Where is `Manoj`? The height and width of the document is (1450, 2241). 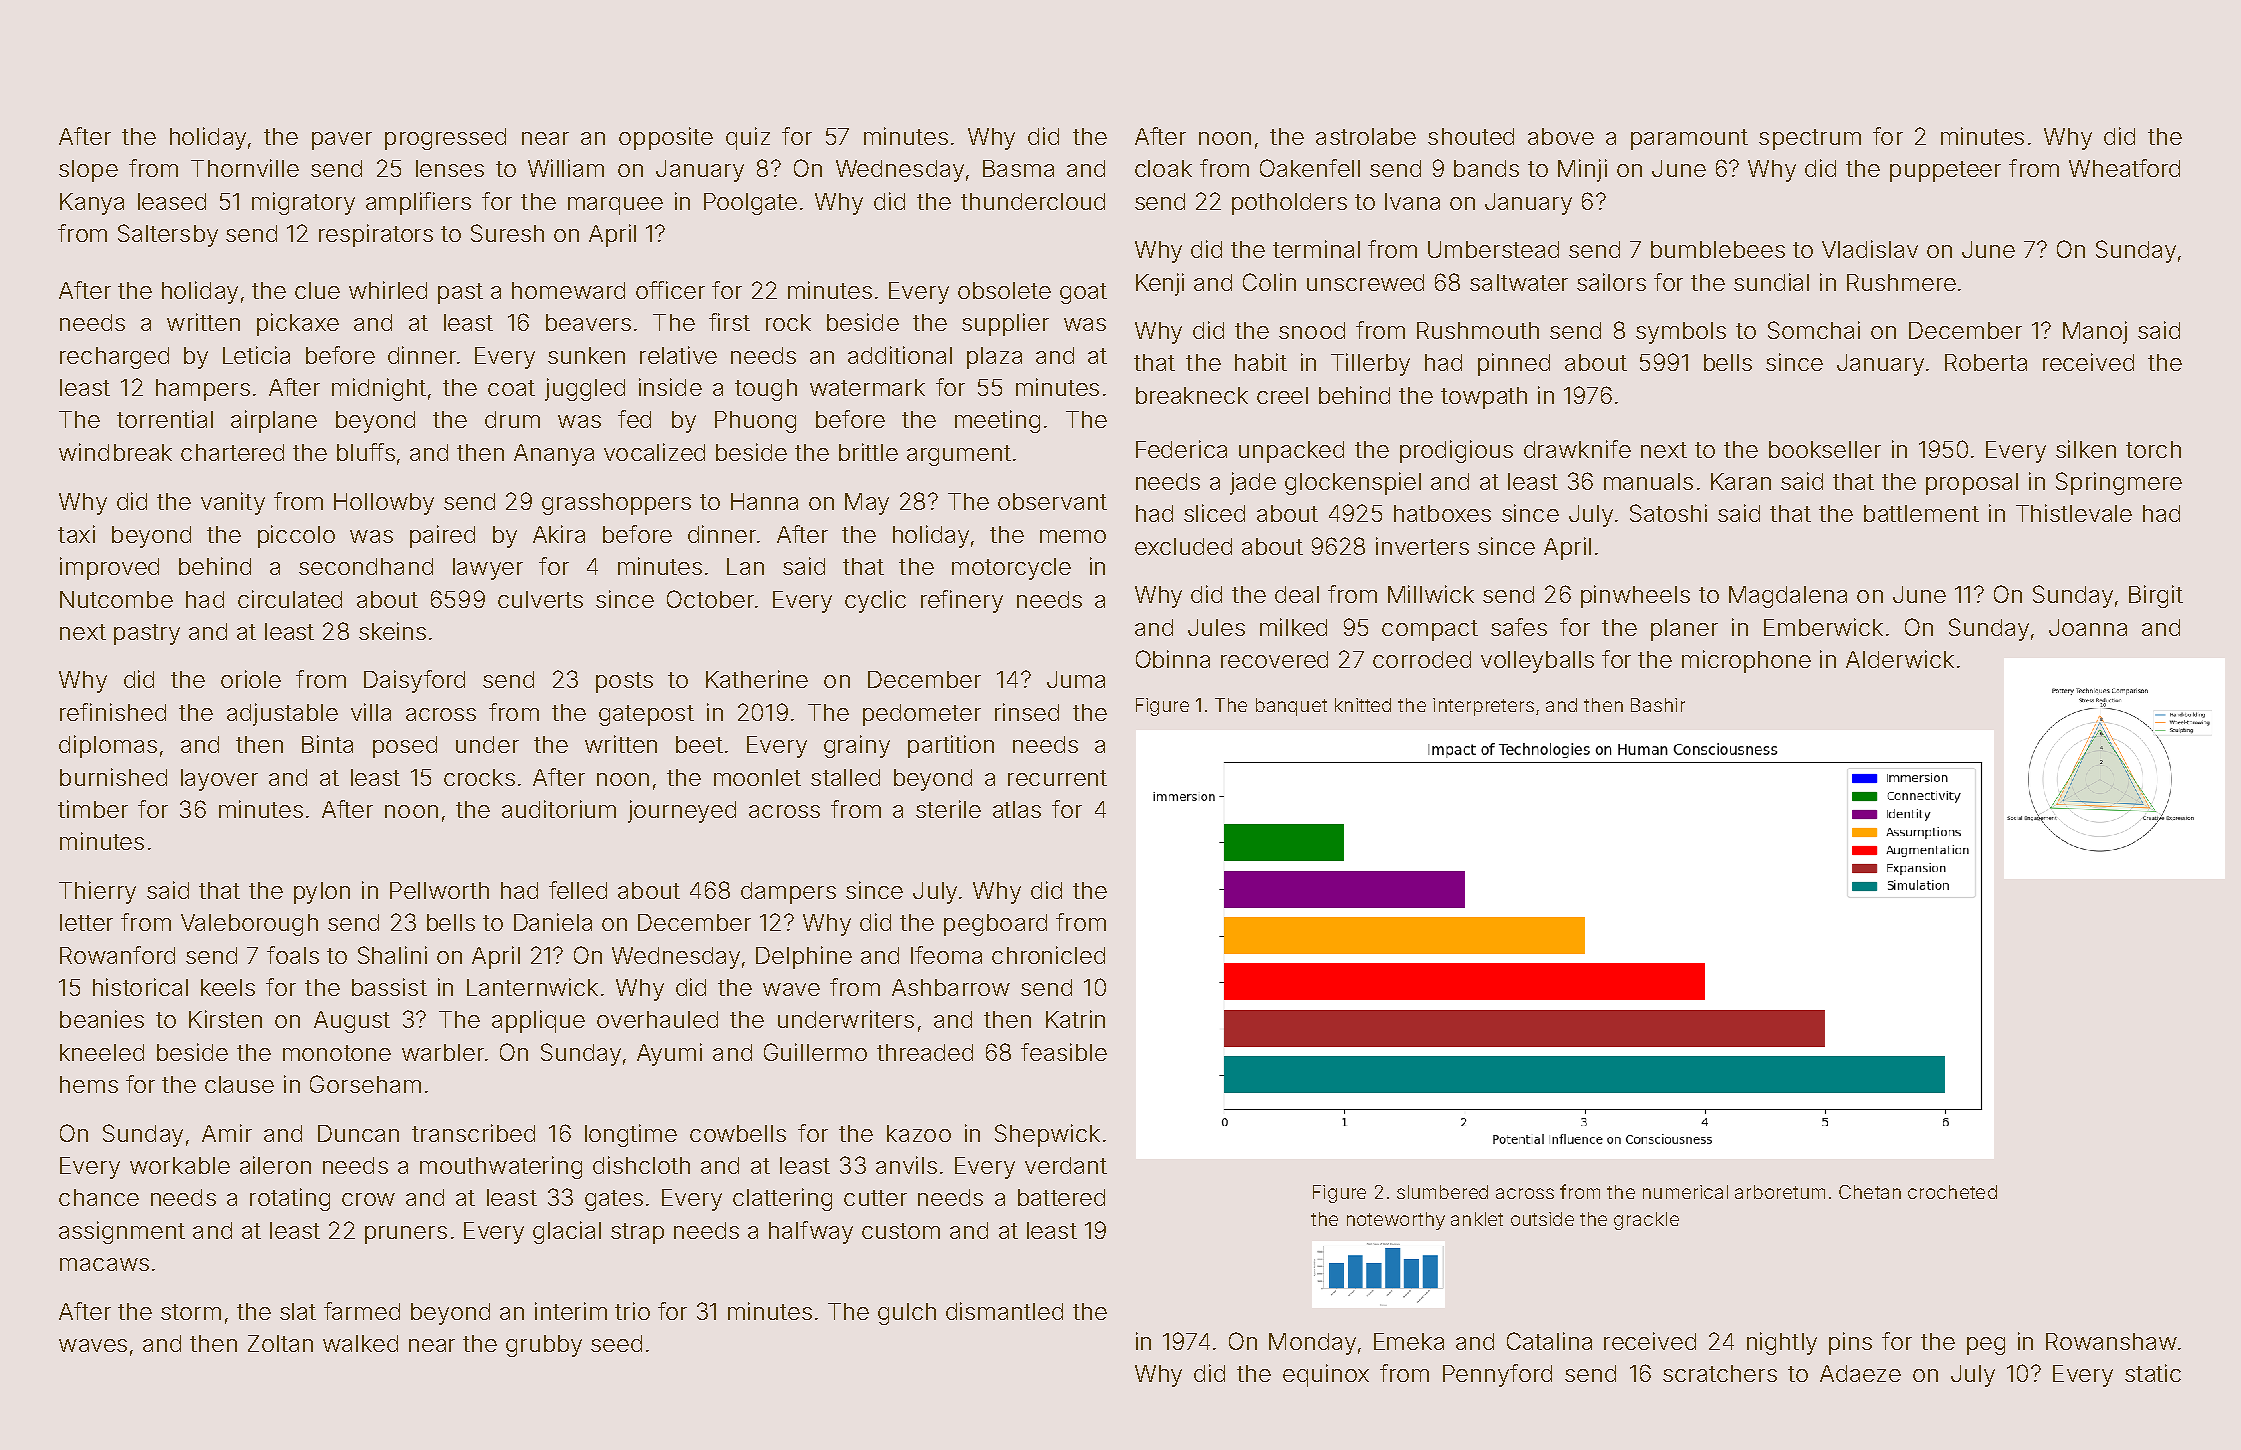 Manoj is located at coordinates (2095, 332).
